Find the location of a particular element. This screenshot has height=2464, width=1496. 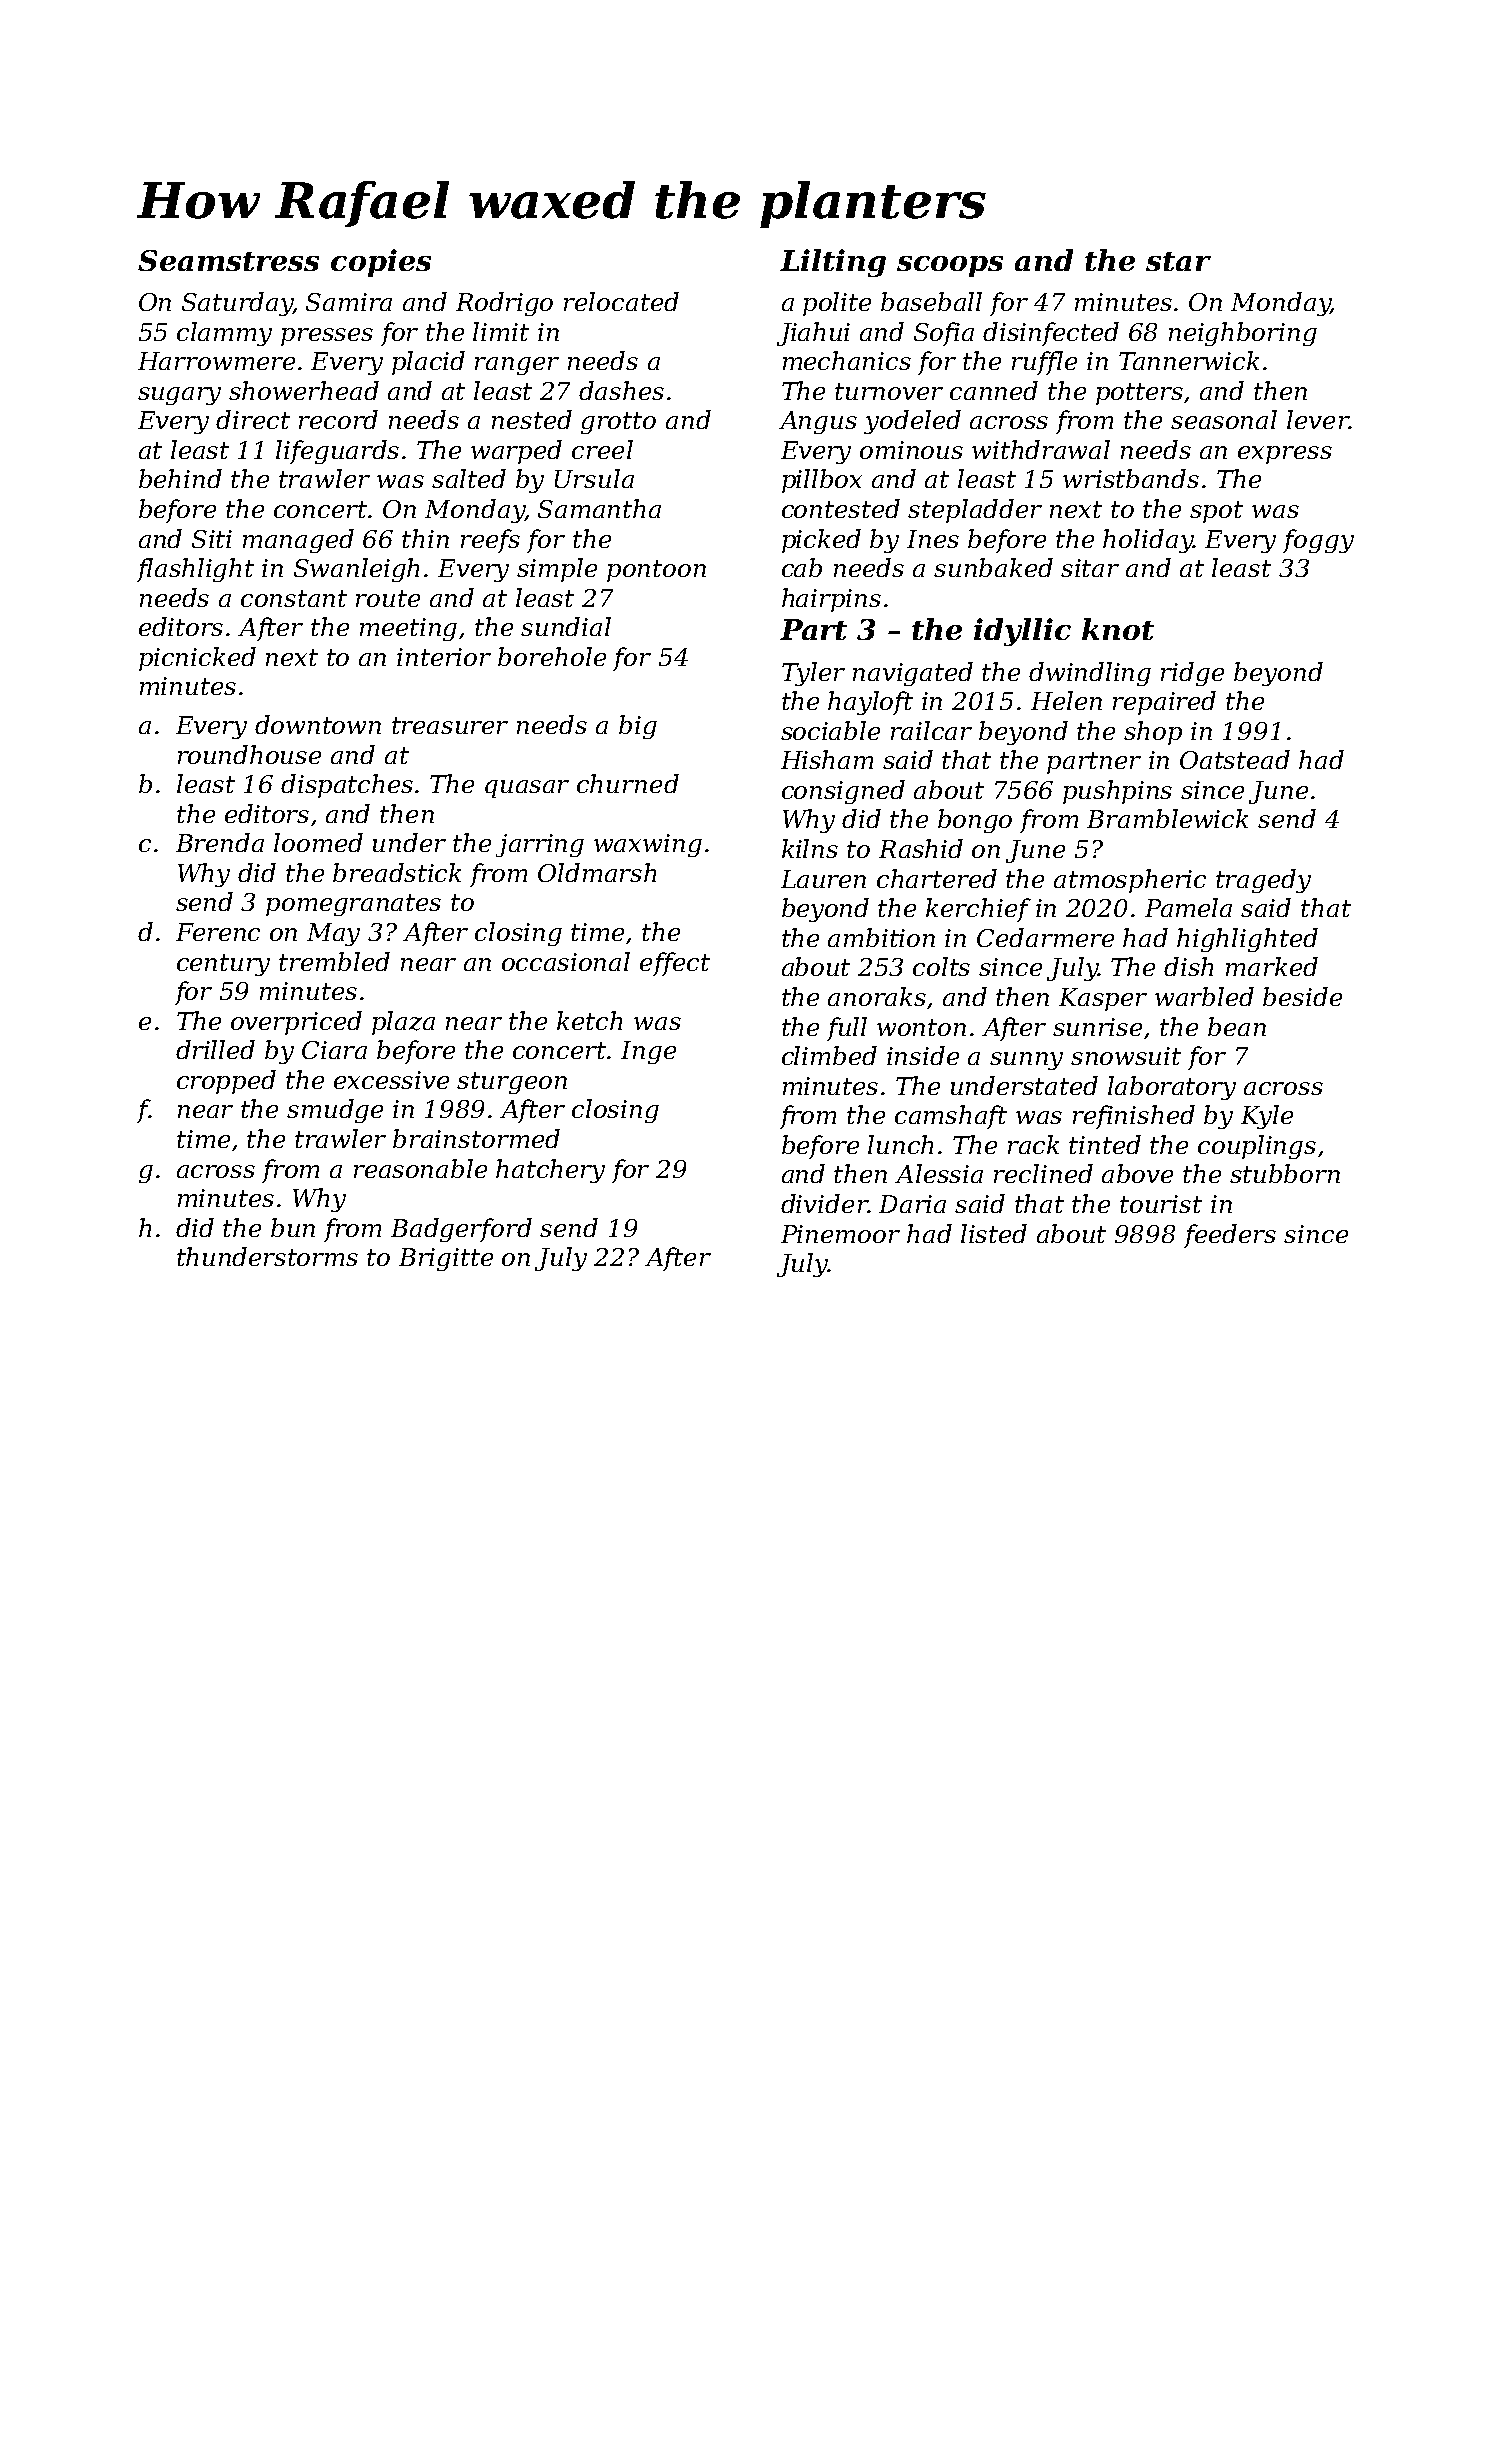

Pamela is located at coordinates (1188, 907).
